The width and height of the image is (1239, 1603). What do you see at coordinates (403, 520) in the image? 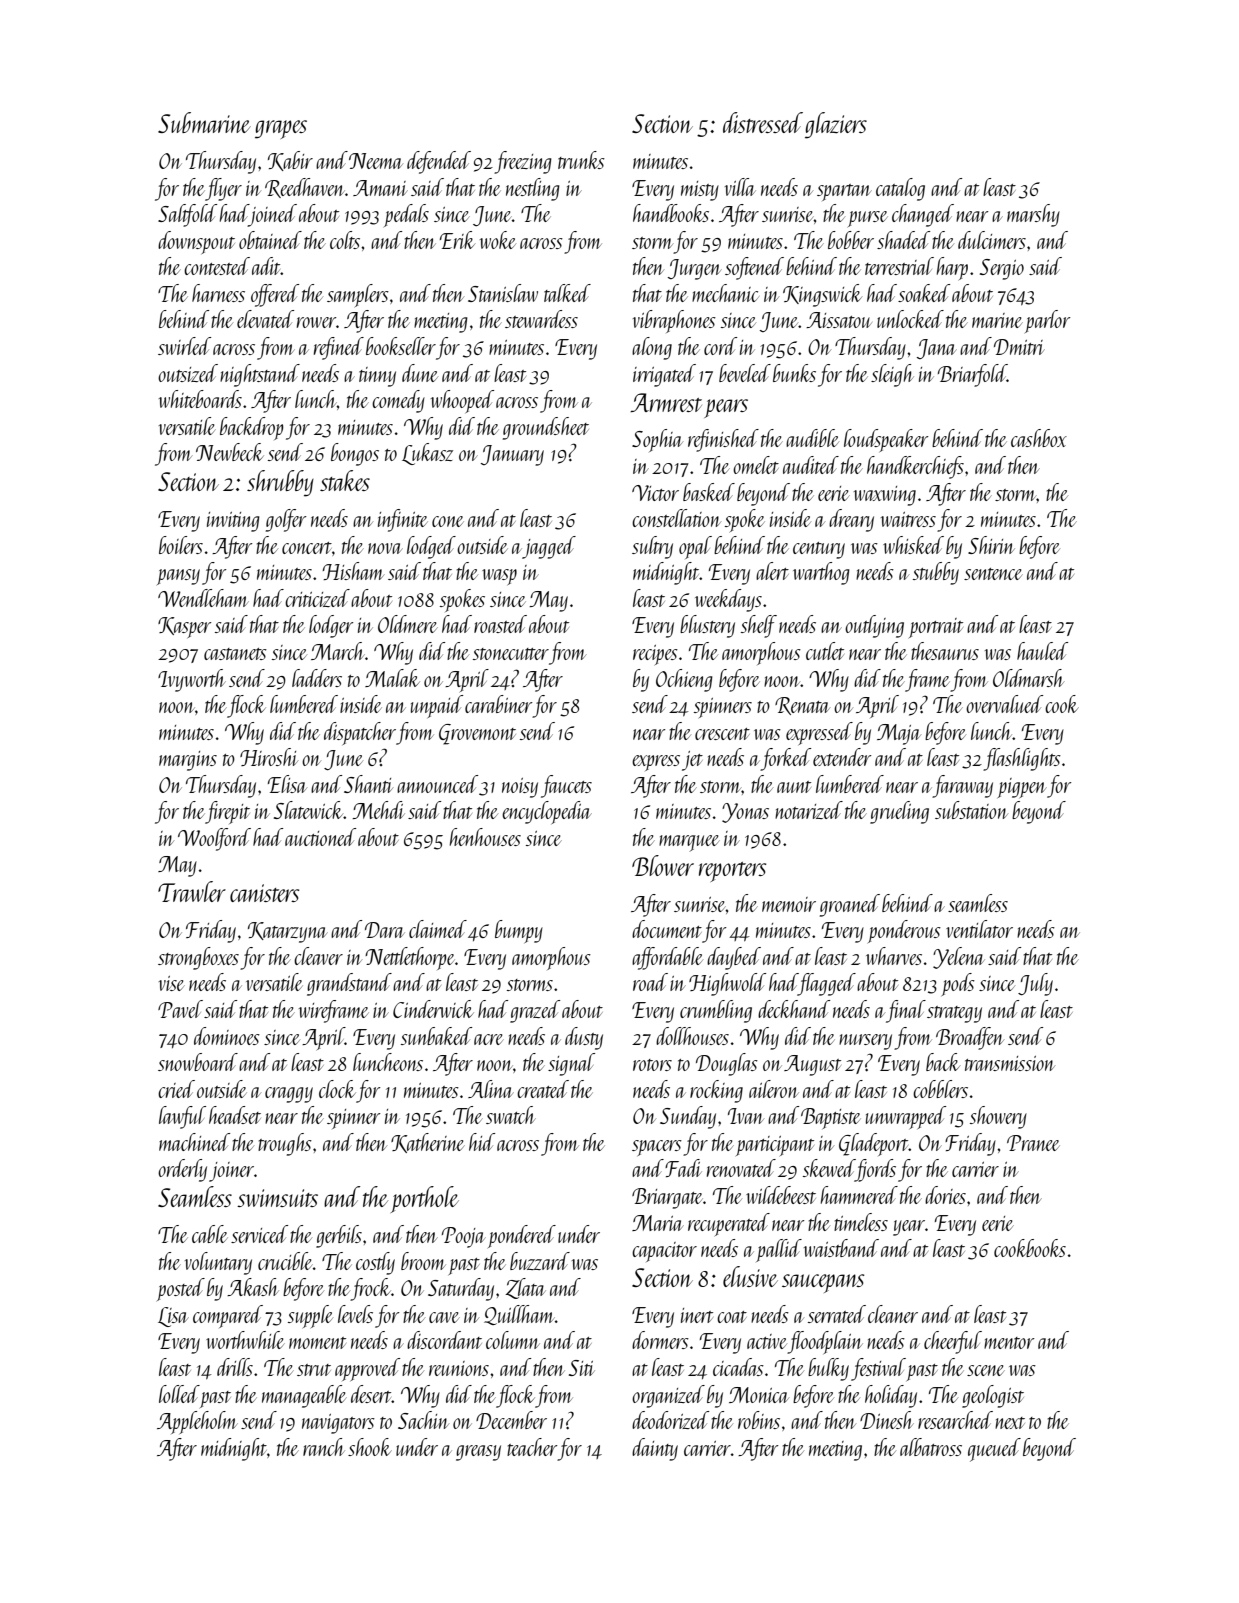
I see `infinite` at bounding box center [403, 520].
